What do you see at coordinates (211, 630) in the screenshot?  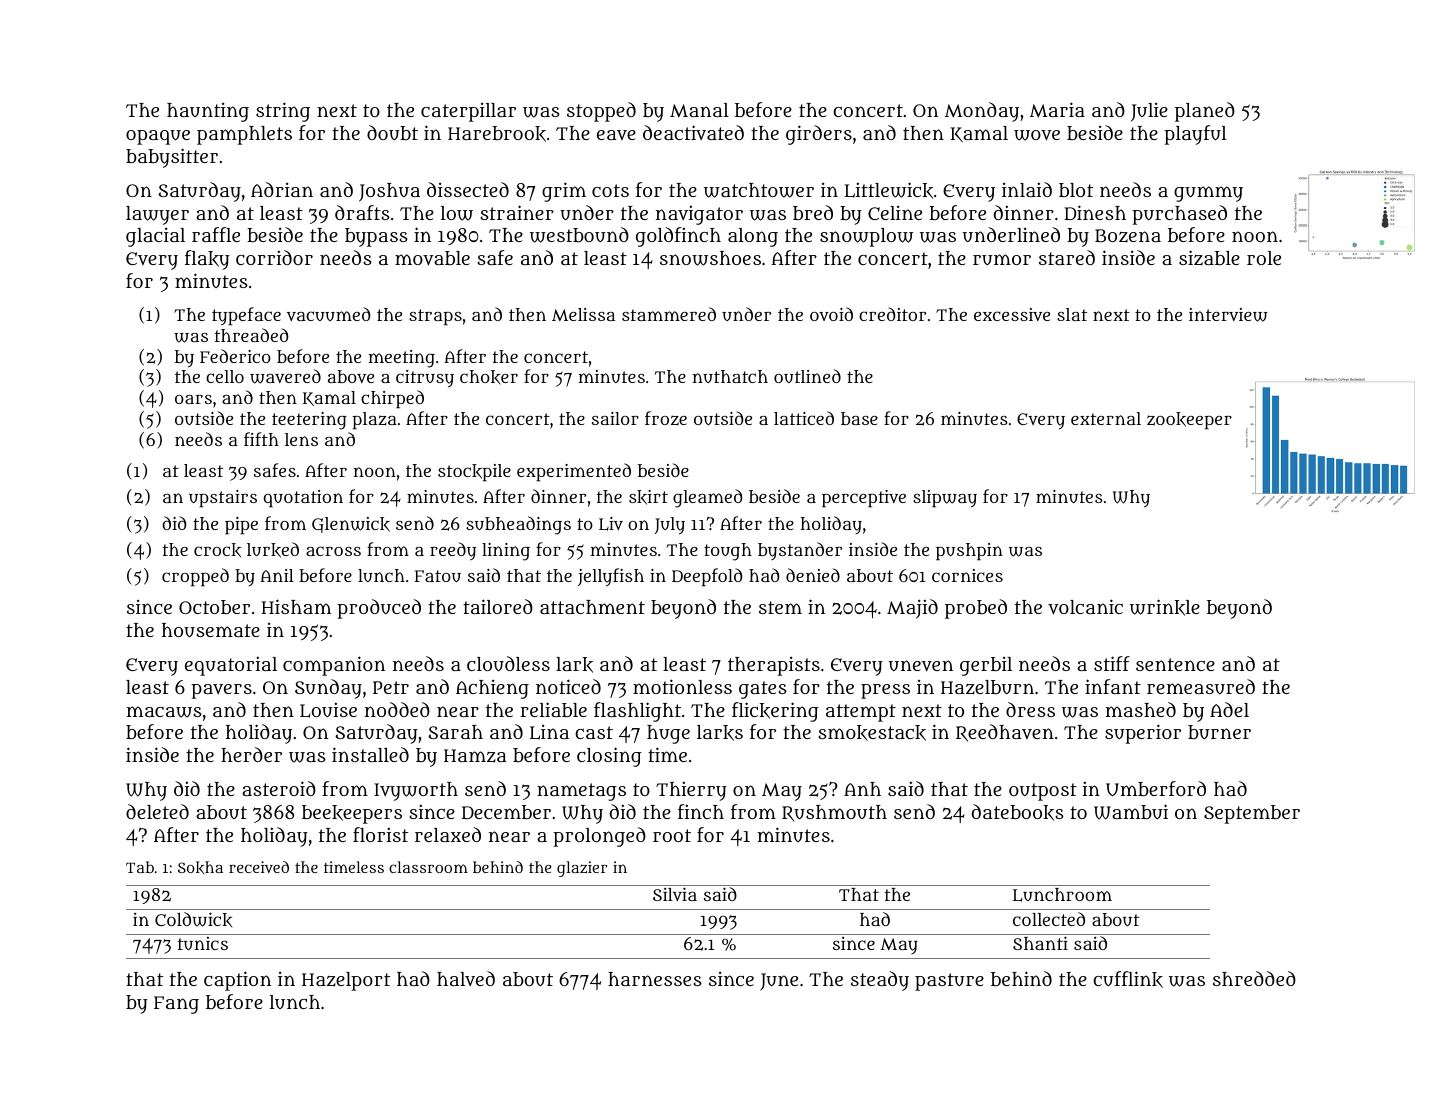 I see `housemate` at bounding box center [211, 630].
